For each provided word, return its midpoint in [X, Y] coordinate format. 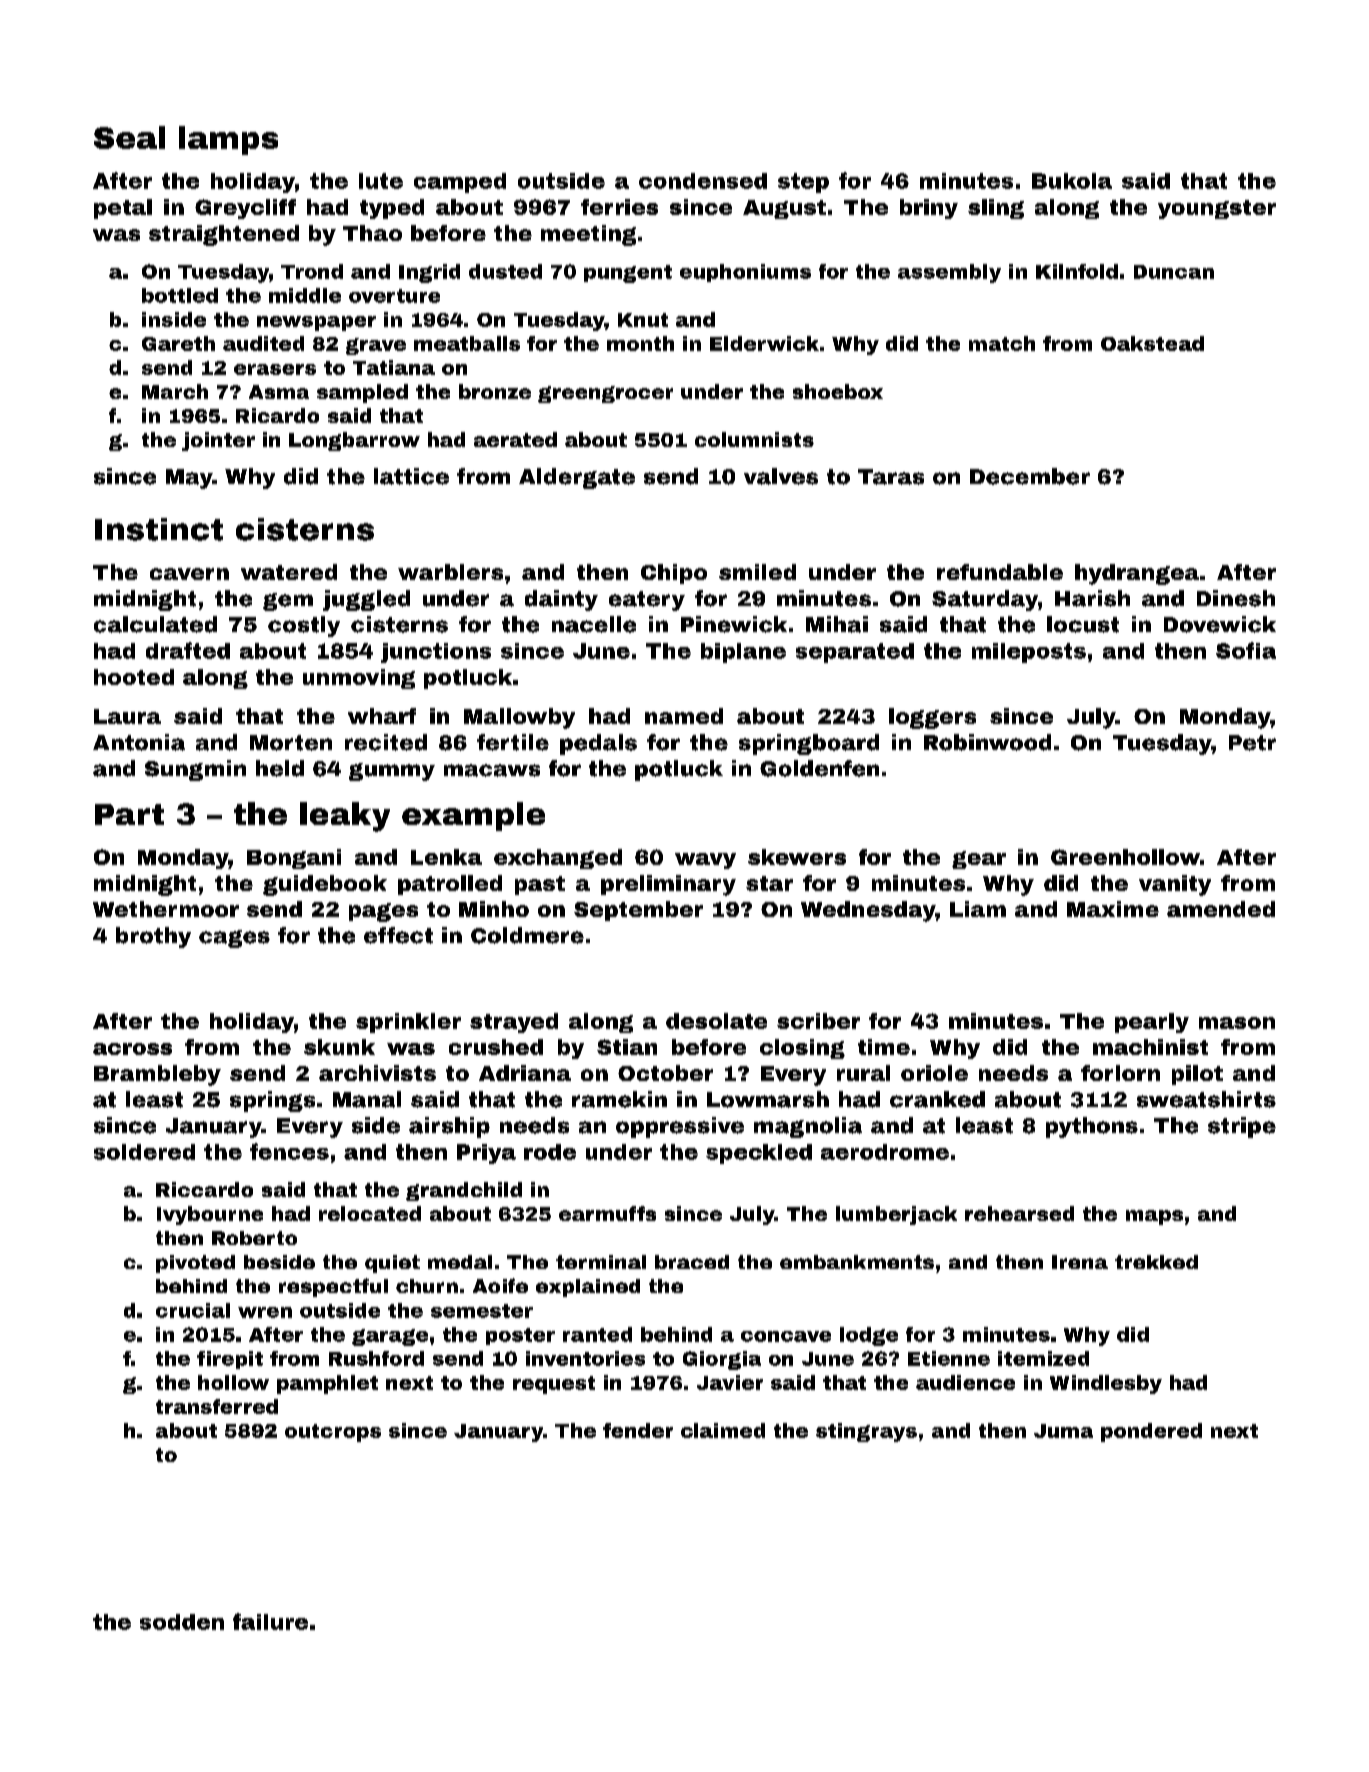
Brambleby [157, 1075]
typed [392, 209]
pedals [598, 744]
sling [996, 209]
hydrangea [1137, 574]
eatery [647, 601]
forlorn [1120, 1073]
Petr [1252, 743]
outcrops [333, 1433]
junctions [436, 653]
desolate [716, 1021]
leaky [345, 817]
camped [460, 183]
